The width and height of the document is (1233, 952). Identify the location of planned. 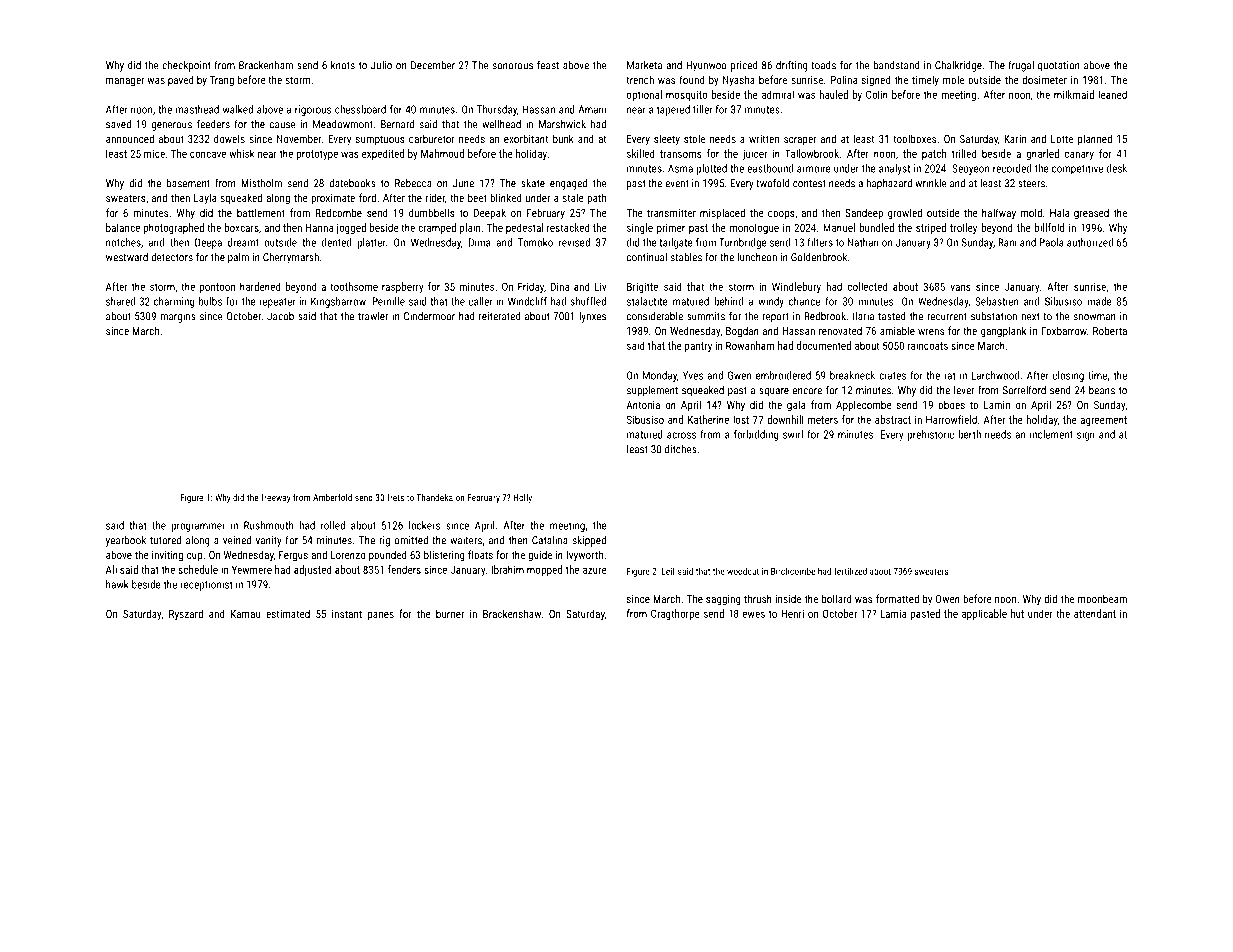
(1095, 140).
